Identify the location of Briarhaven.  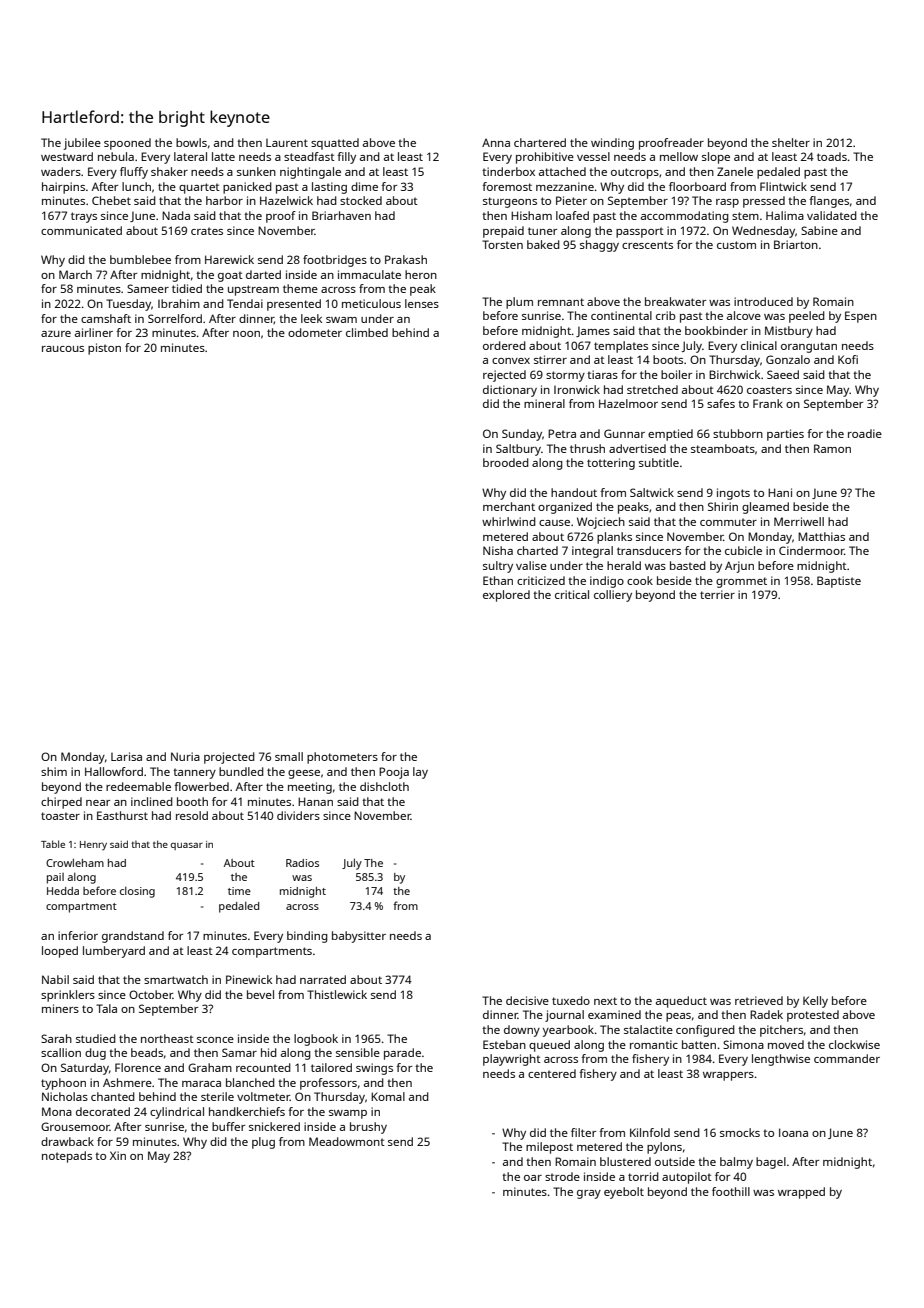
(341, 215).
